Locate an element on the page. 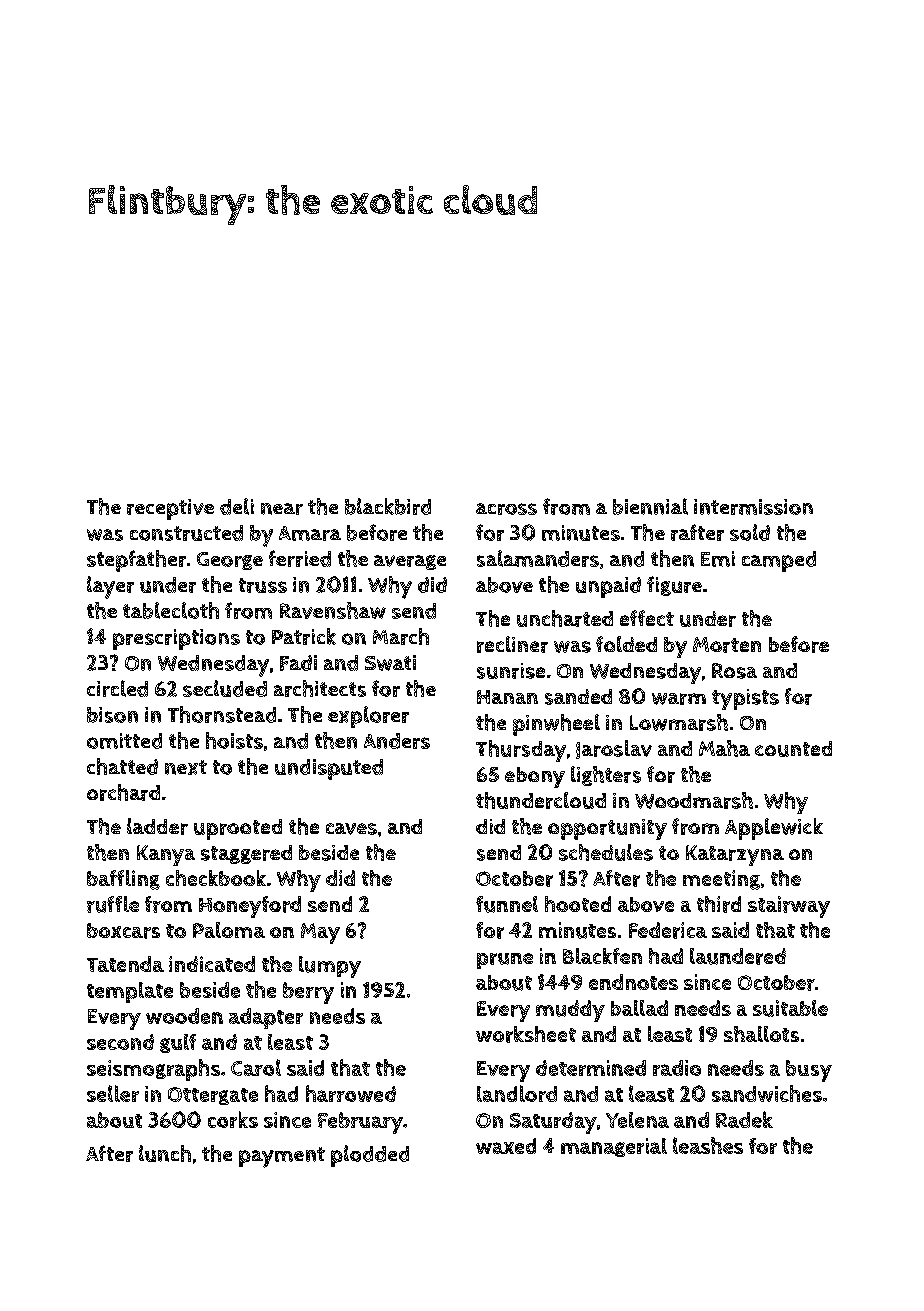  worksheet is located at coordinates (526, 1034).
